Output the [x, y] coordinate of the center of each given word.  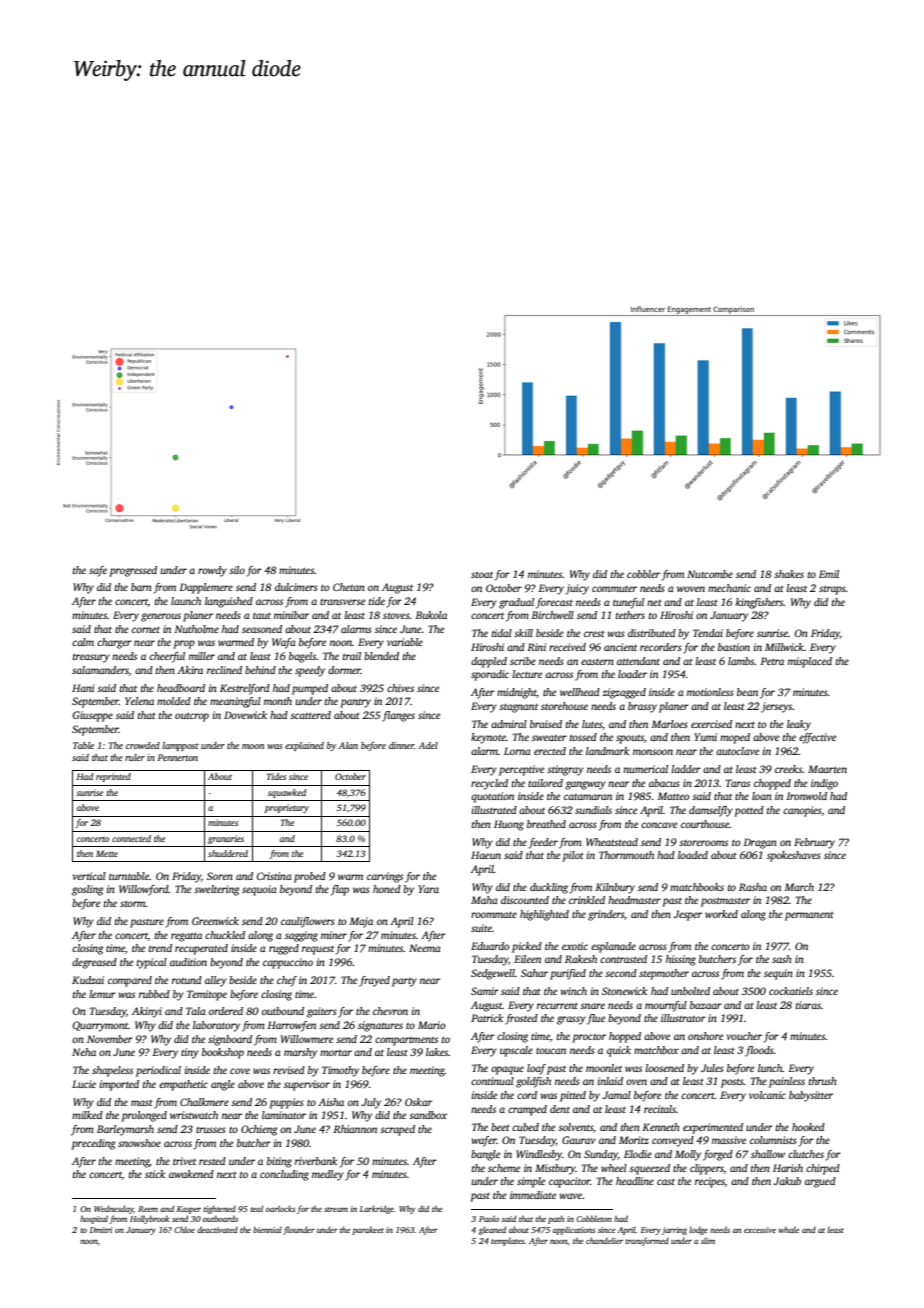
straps [832, 590]
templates [508, 1242]
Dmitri [101, 1230]
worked [721, 914]
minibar [291, 615]
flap [340, 890]
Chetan [349, 587]
